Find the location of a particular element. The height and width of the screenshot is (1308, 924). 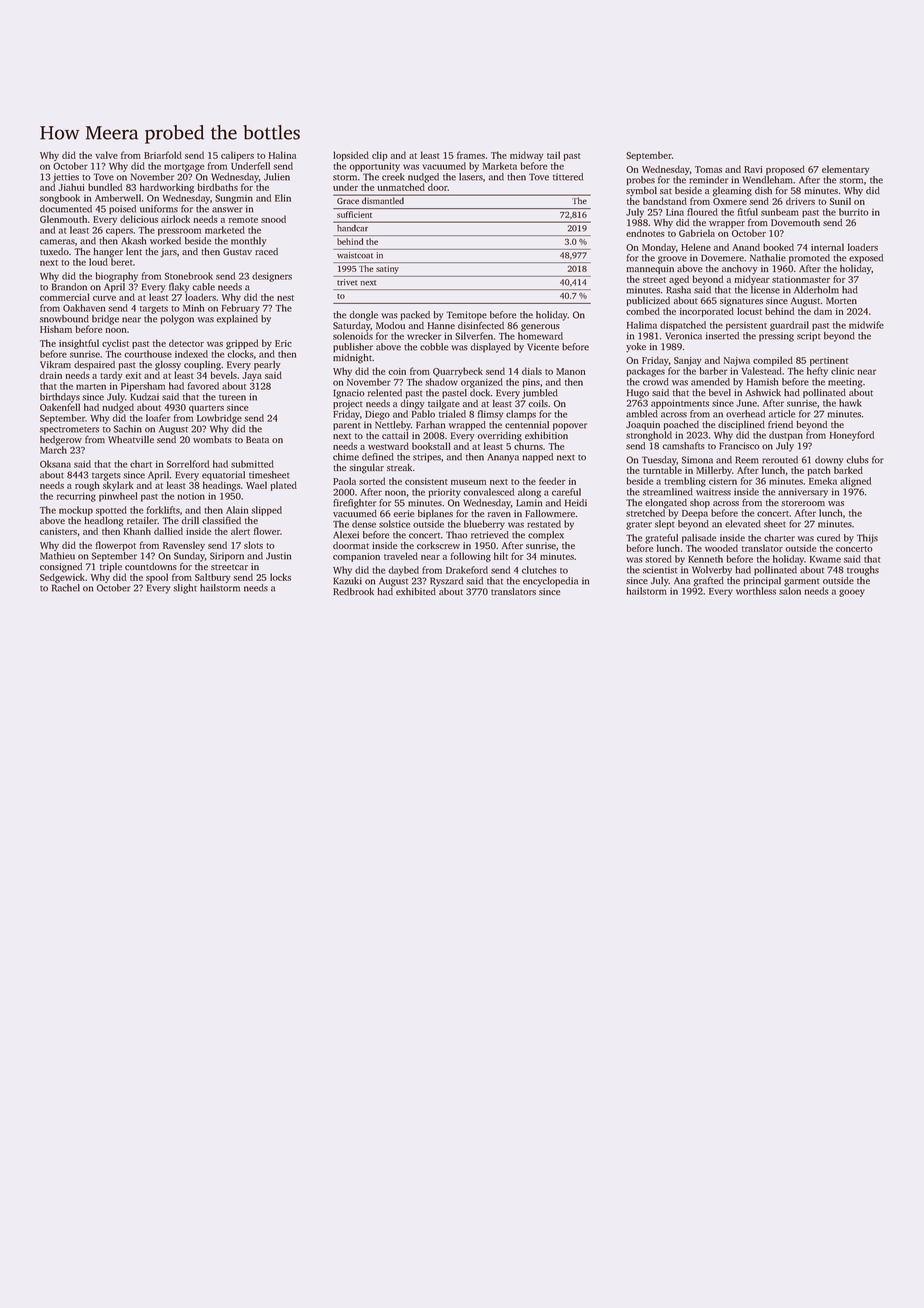

generous is located at coordinates (540, 328).
